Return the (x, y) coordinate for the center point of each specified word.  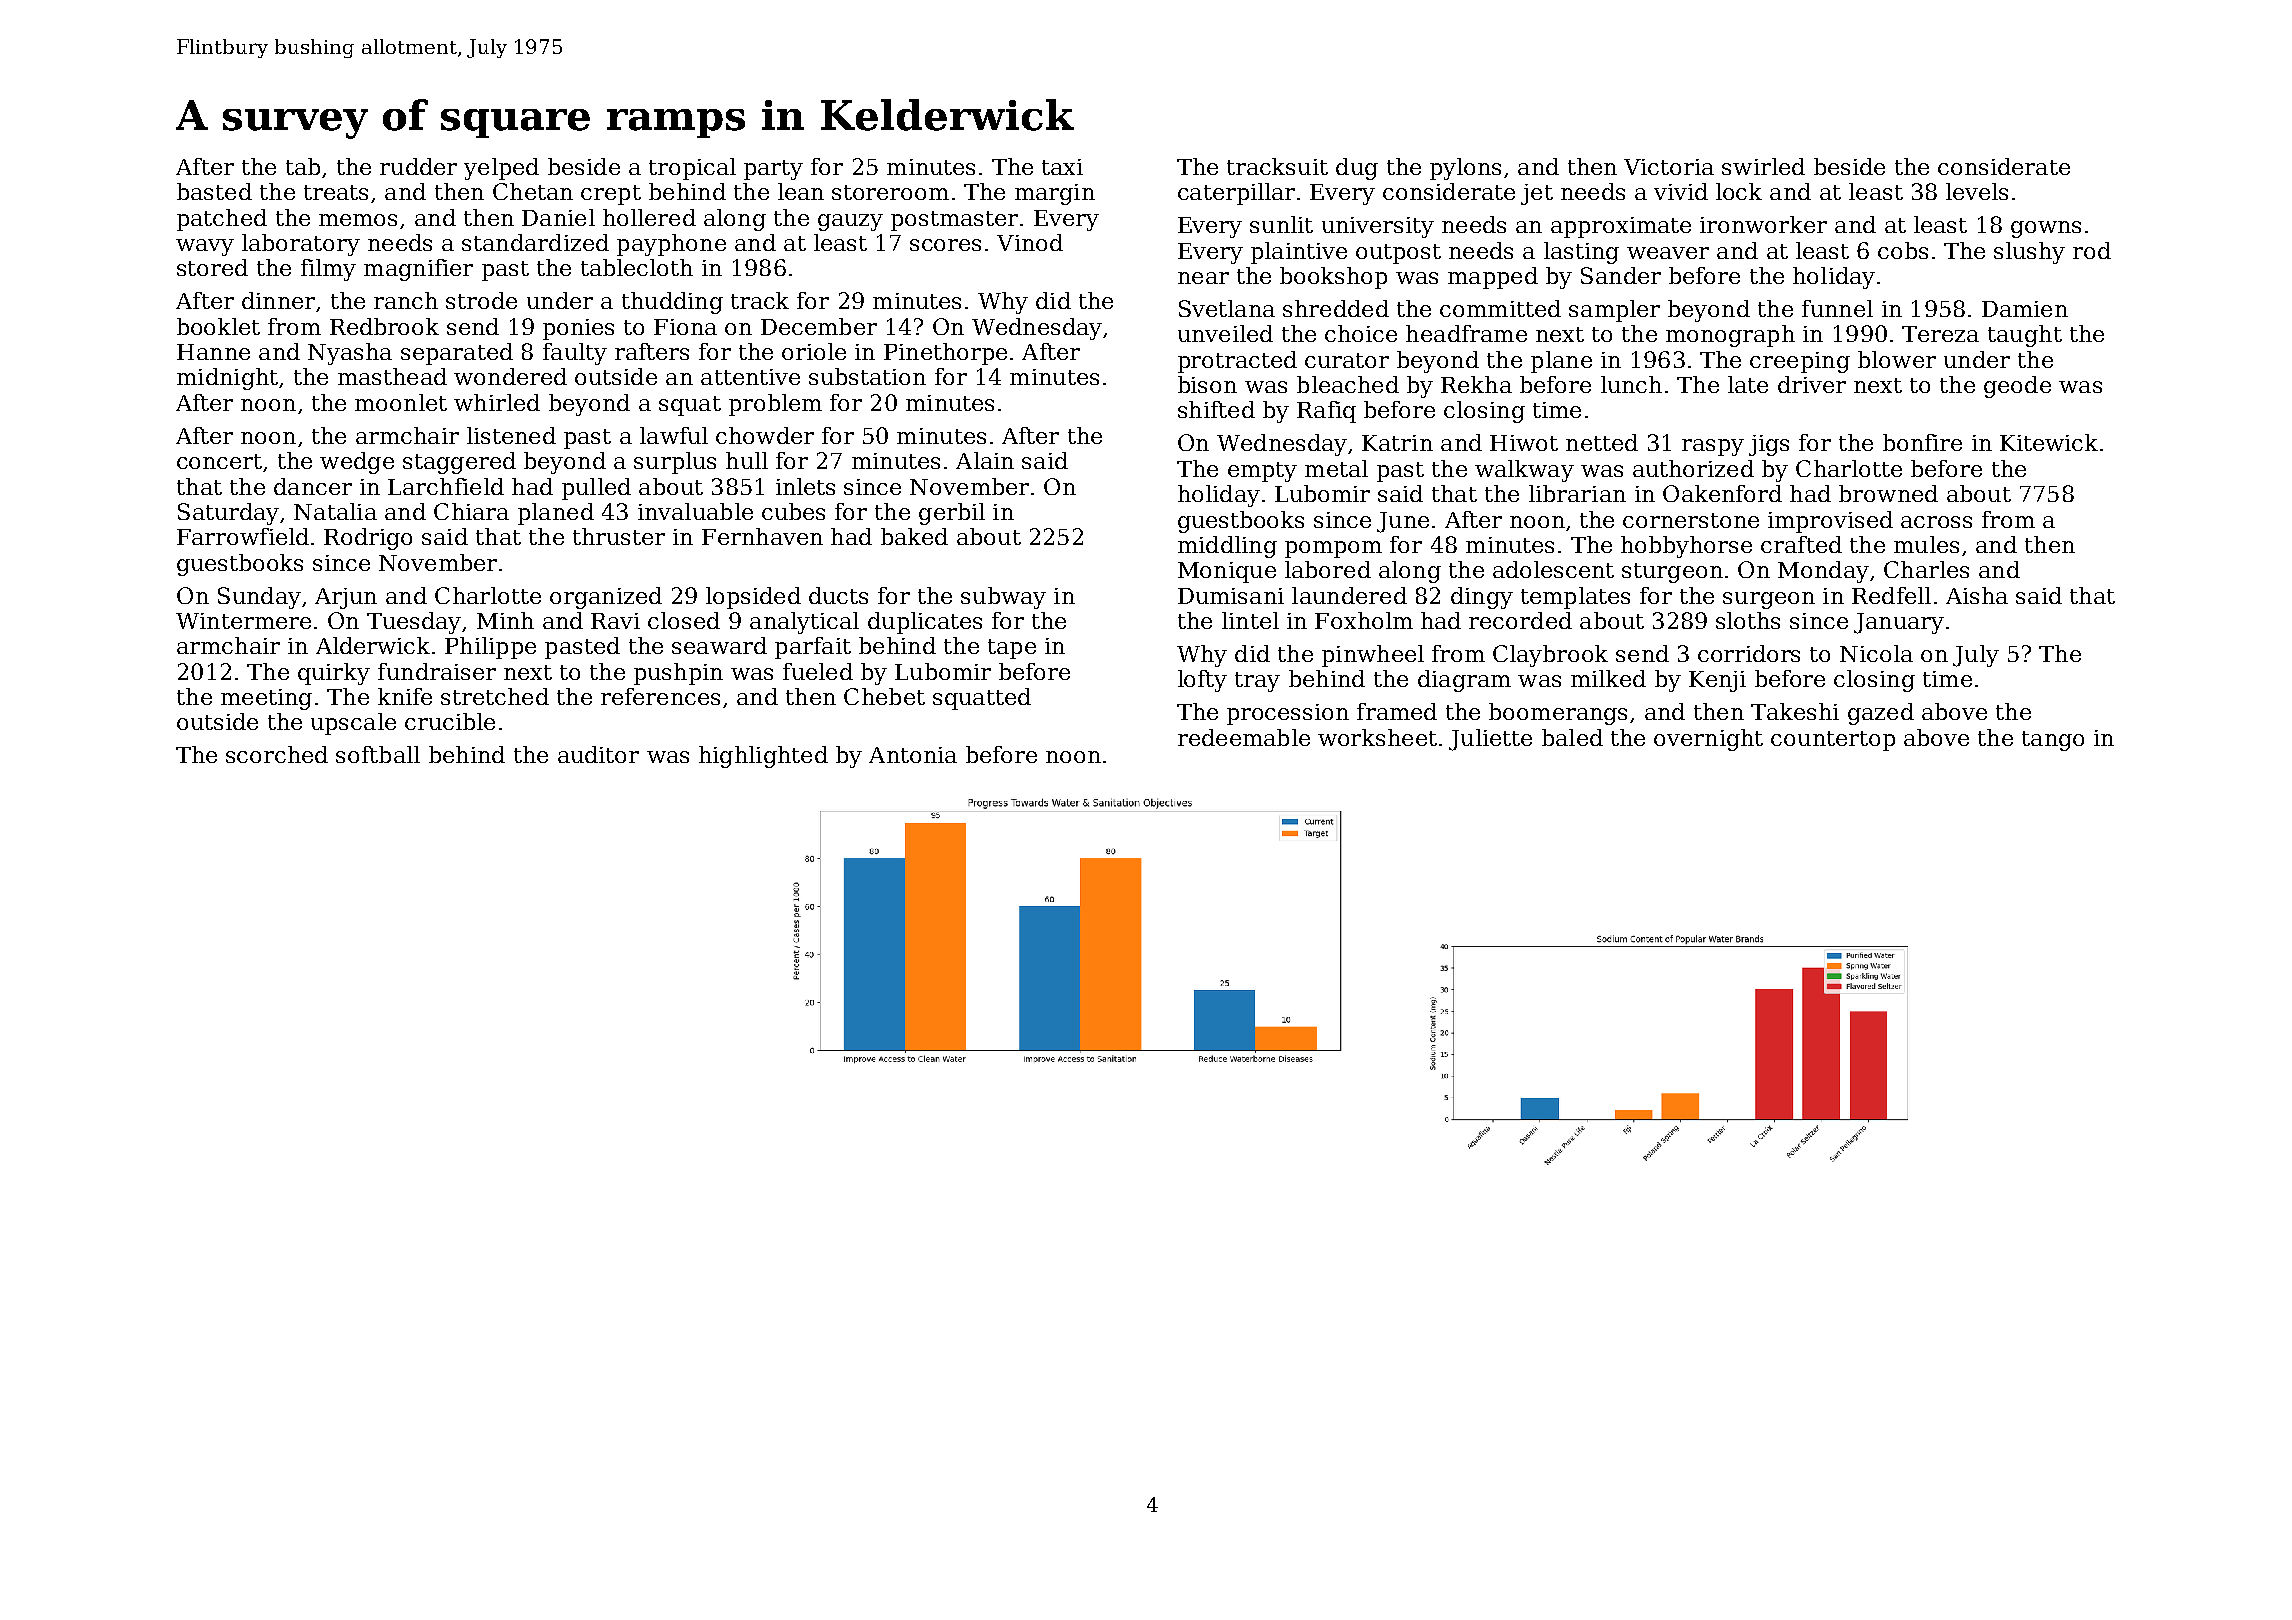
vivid (1681, 191)
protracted (1237, 362)
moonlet (401, 402)
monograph (1730, 336)
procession (1288, 714)
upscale (353, 724)
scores (945, 245)
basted (214, 191)
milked (1608, 678)
